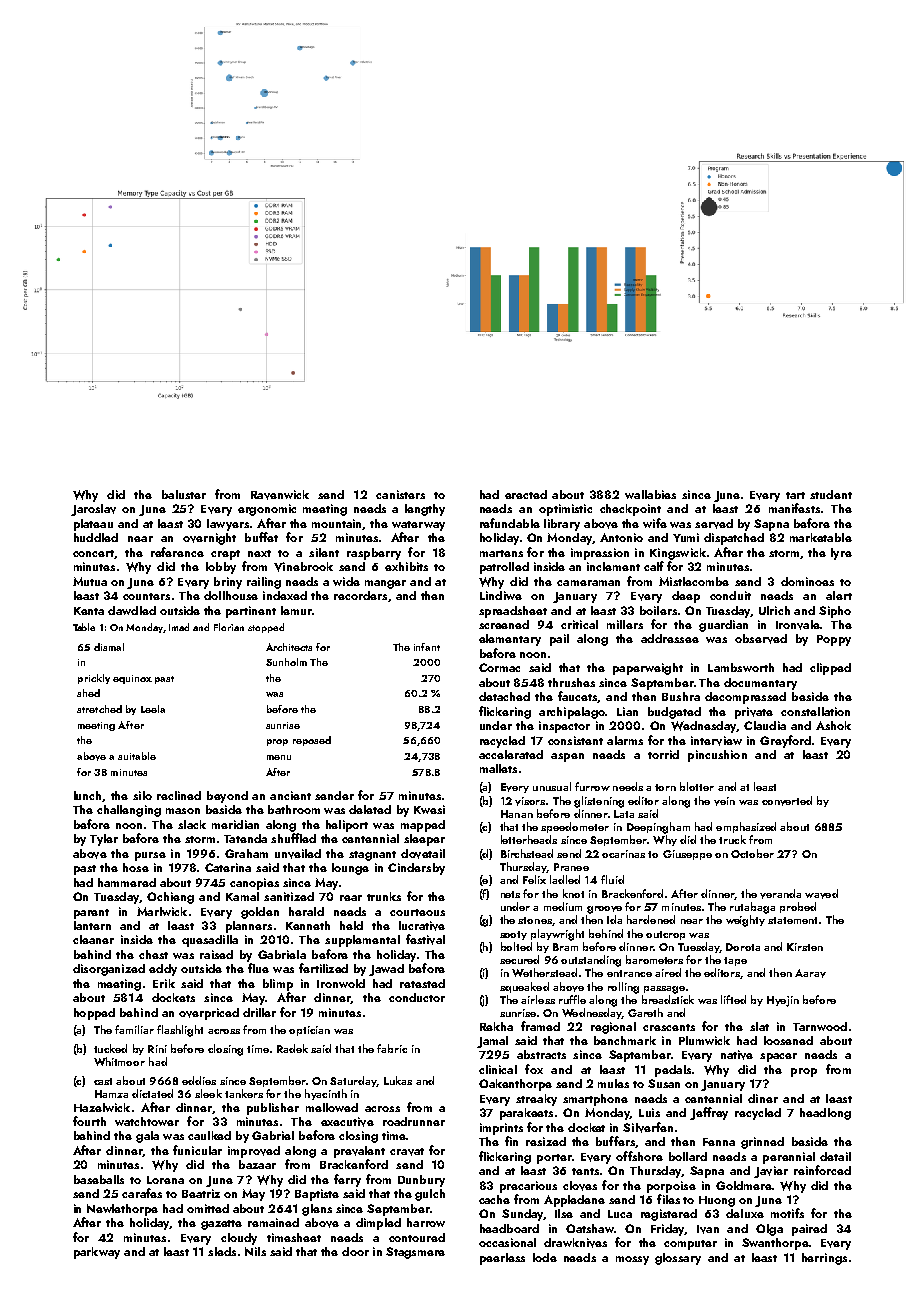 This screenshot has height=1308, width=924. What do you see at coordinates (347, 826) in the screenshot?
I see `heliport` at bounding box center [347, 826].
